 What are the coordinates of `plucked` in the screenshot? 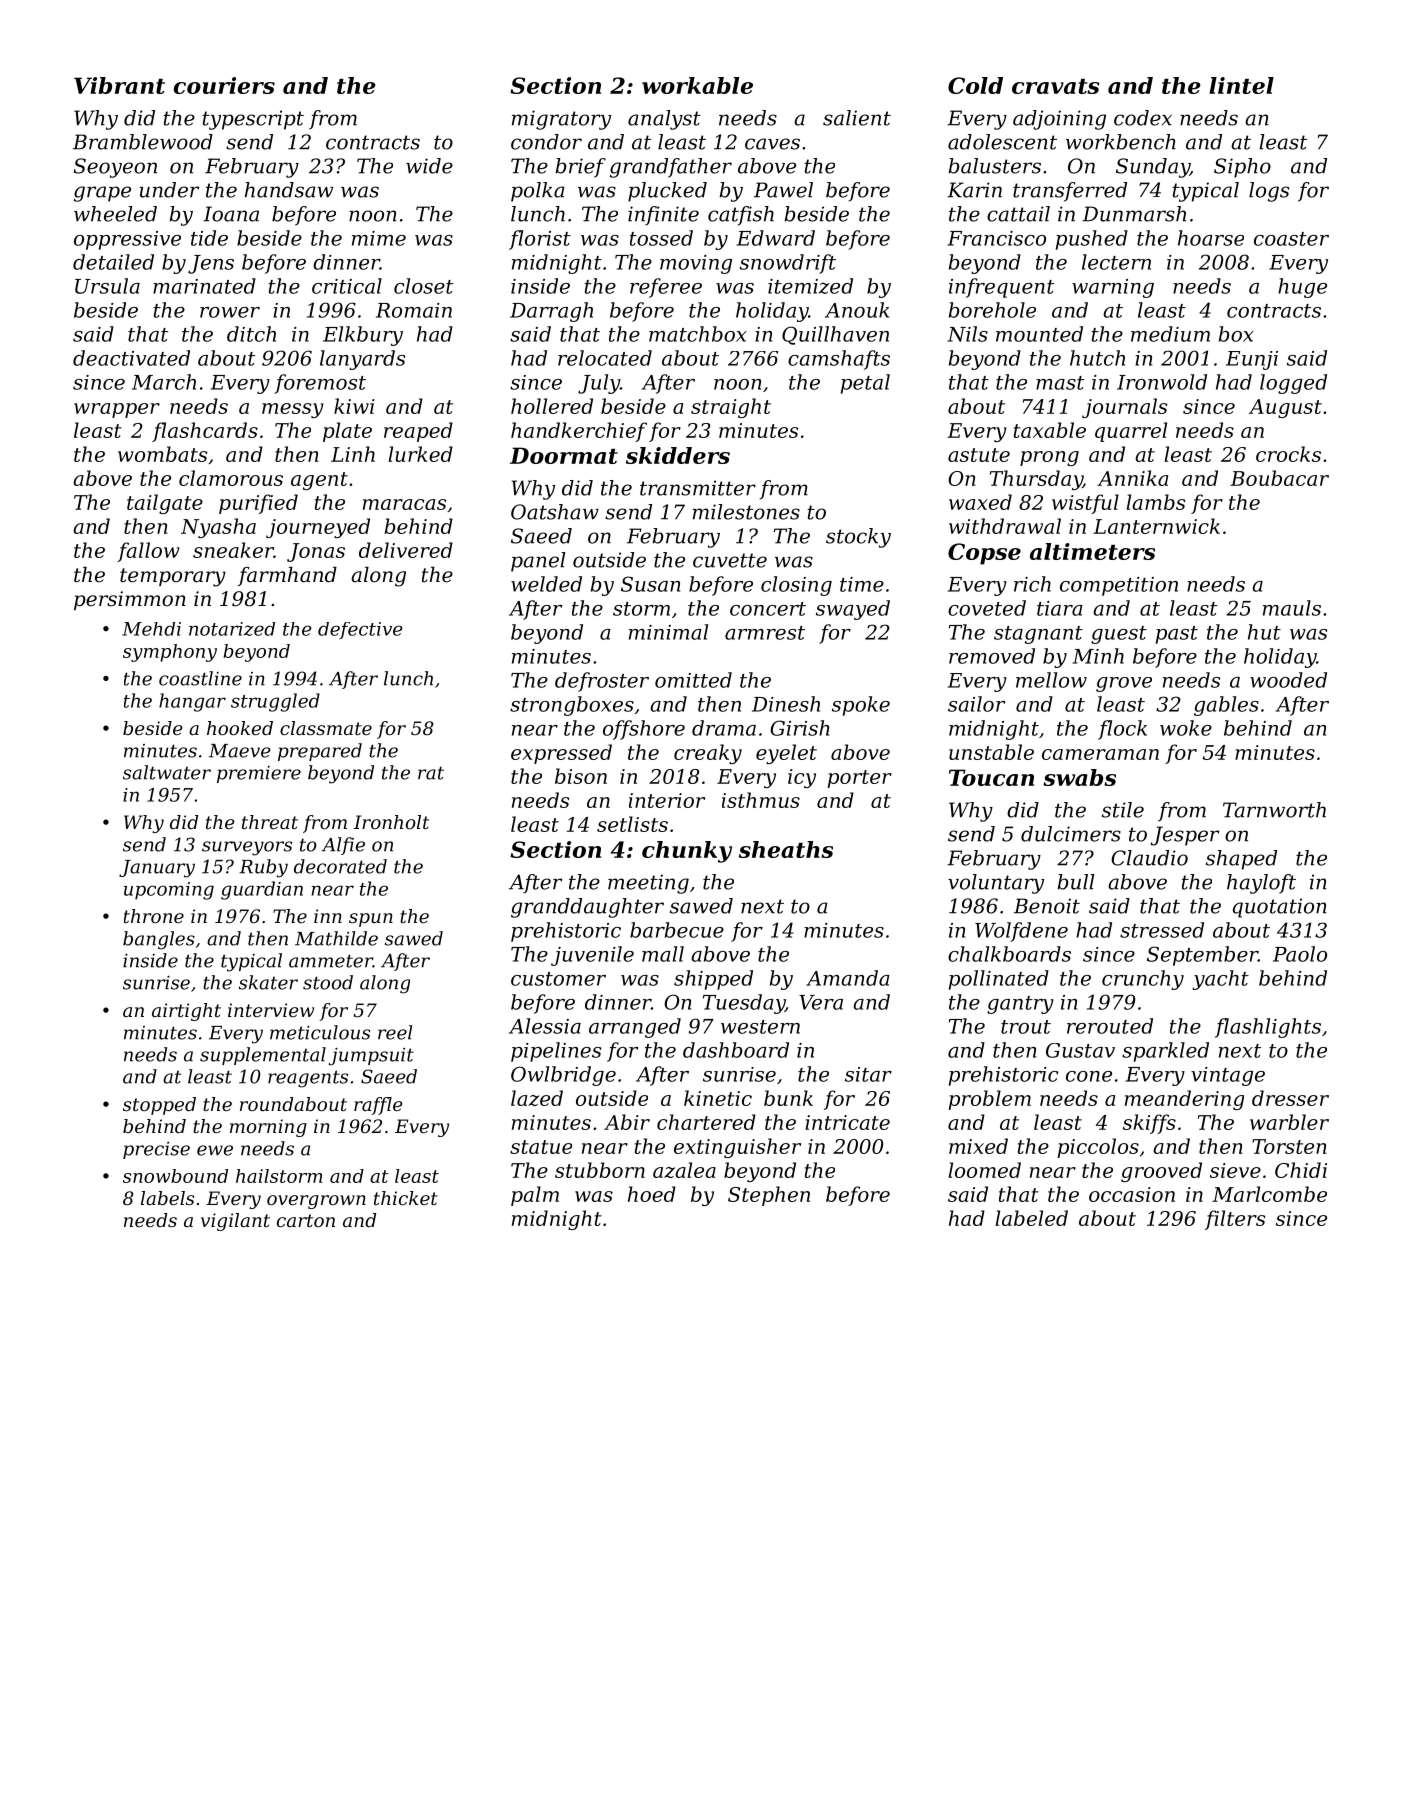 It's located at (667, 192).
